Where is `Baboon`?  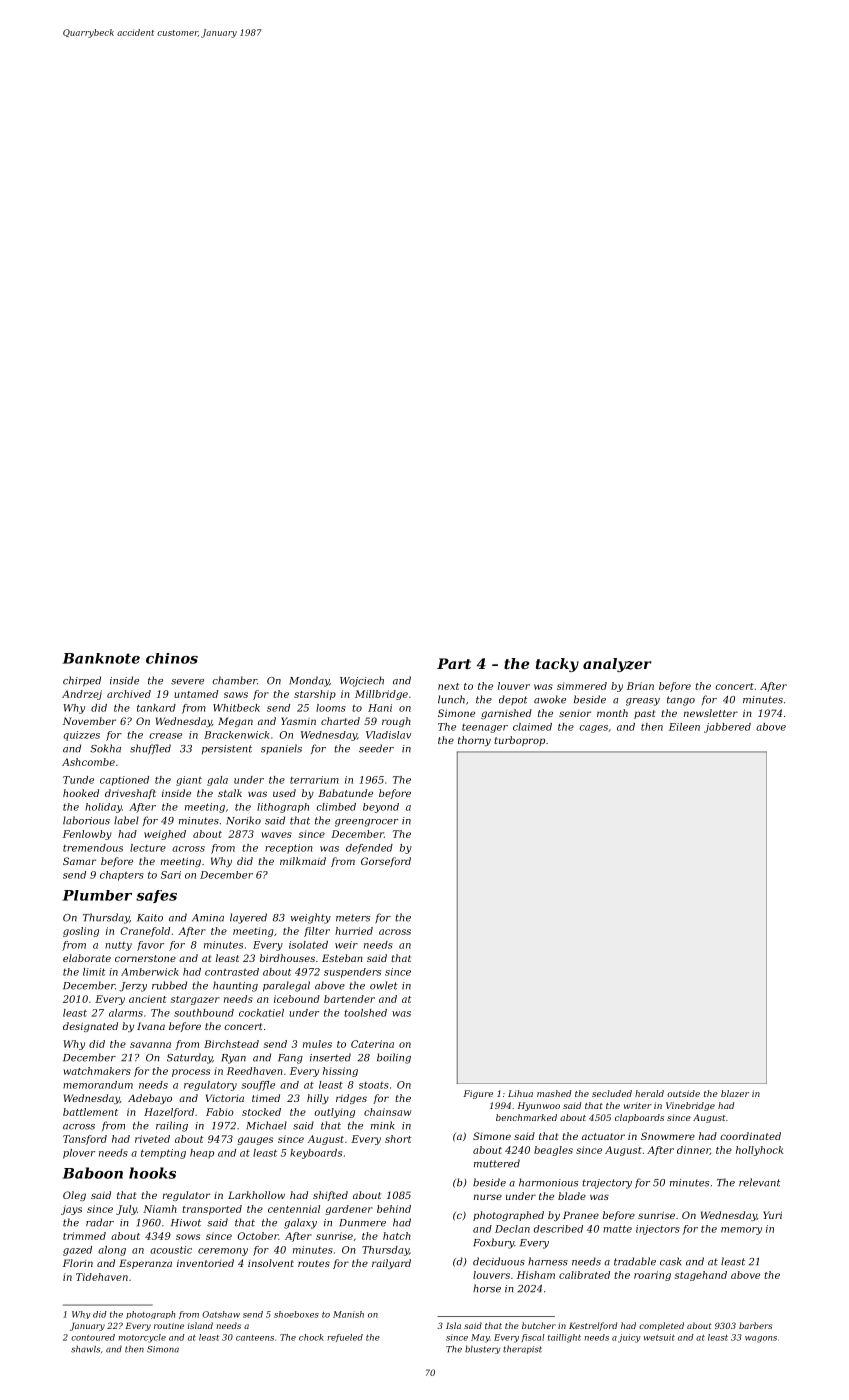
Baboon is located at coordinates (92, 1173).
